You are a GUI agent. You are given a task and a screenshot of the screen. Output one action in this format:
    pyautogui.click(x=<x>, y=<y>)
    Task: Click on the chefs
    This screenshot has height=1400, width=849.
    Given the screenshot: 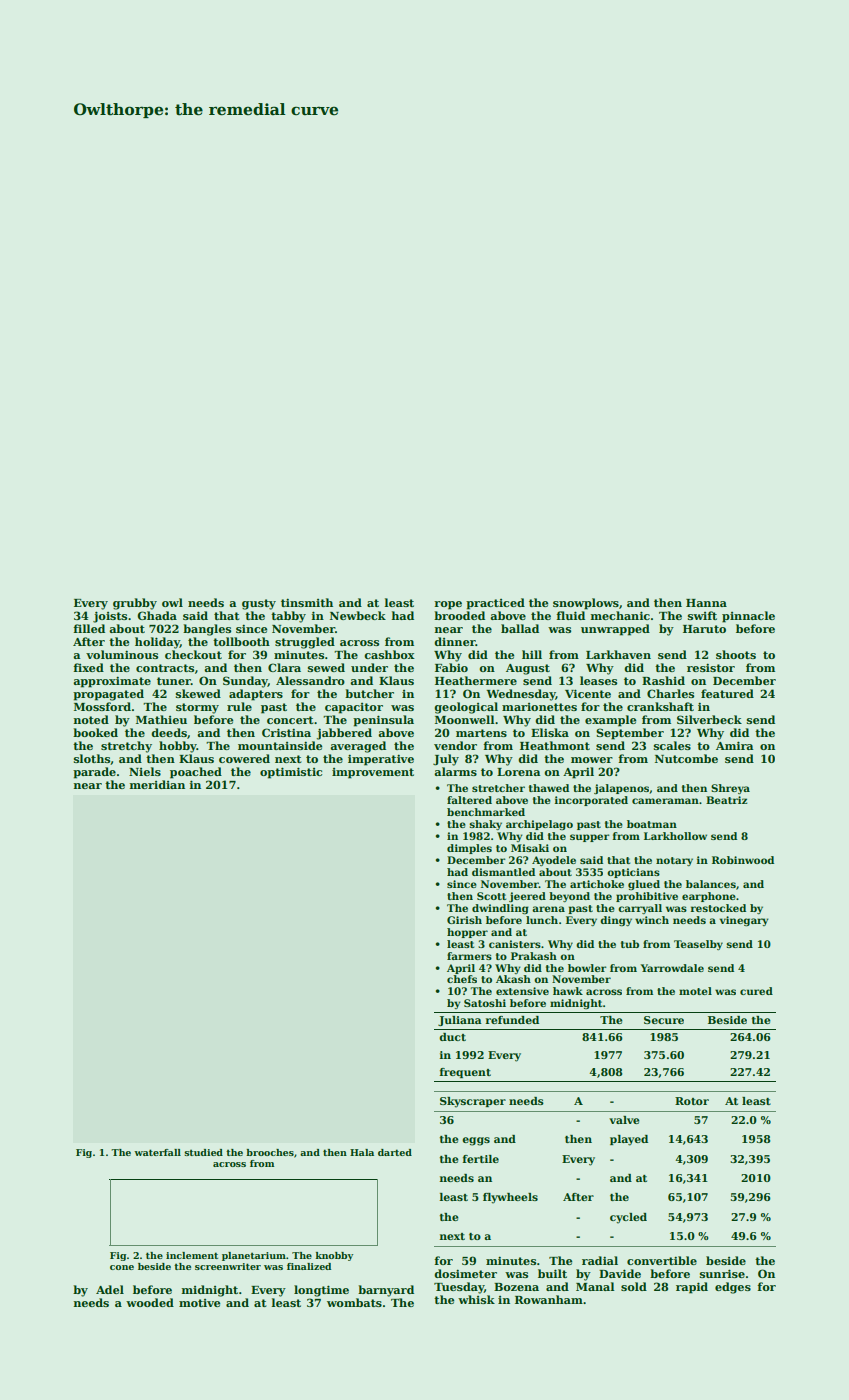 What is the action you would take?
    pyautogui.click(x=462, y=979)
